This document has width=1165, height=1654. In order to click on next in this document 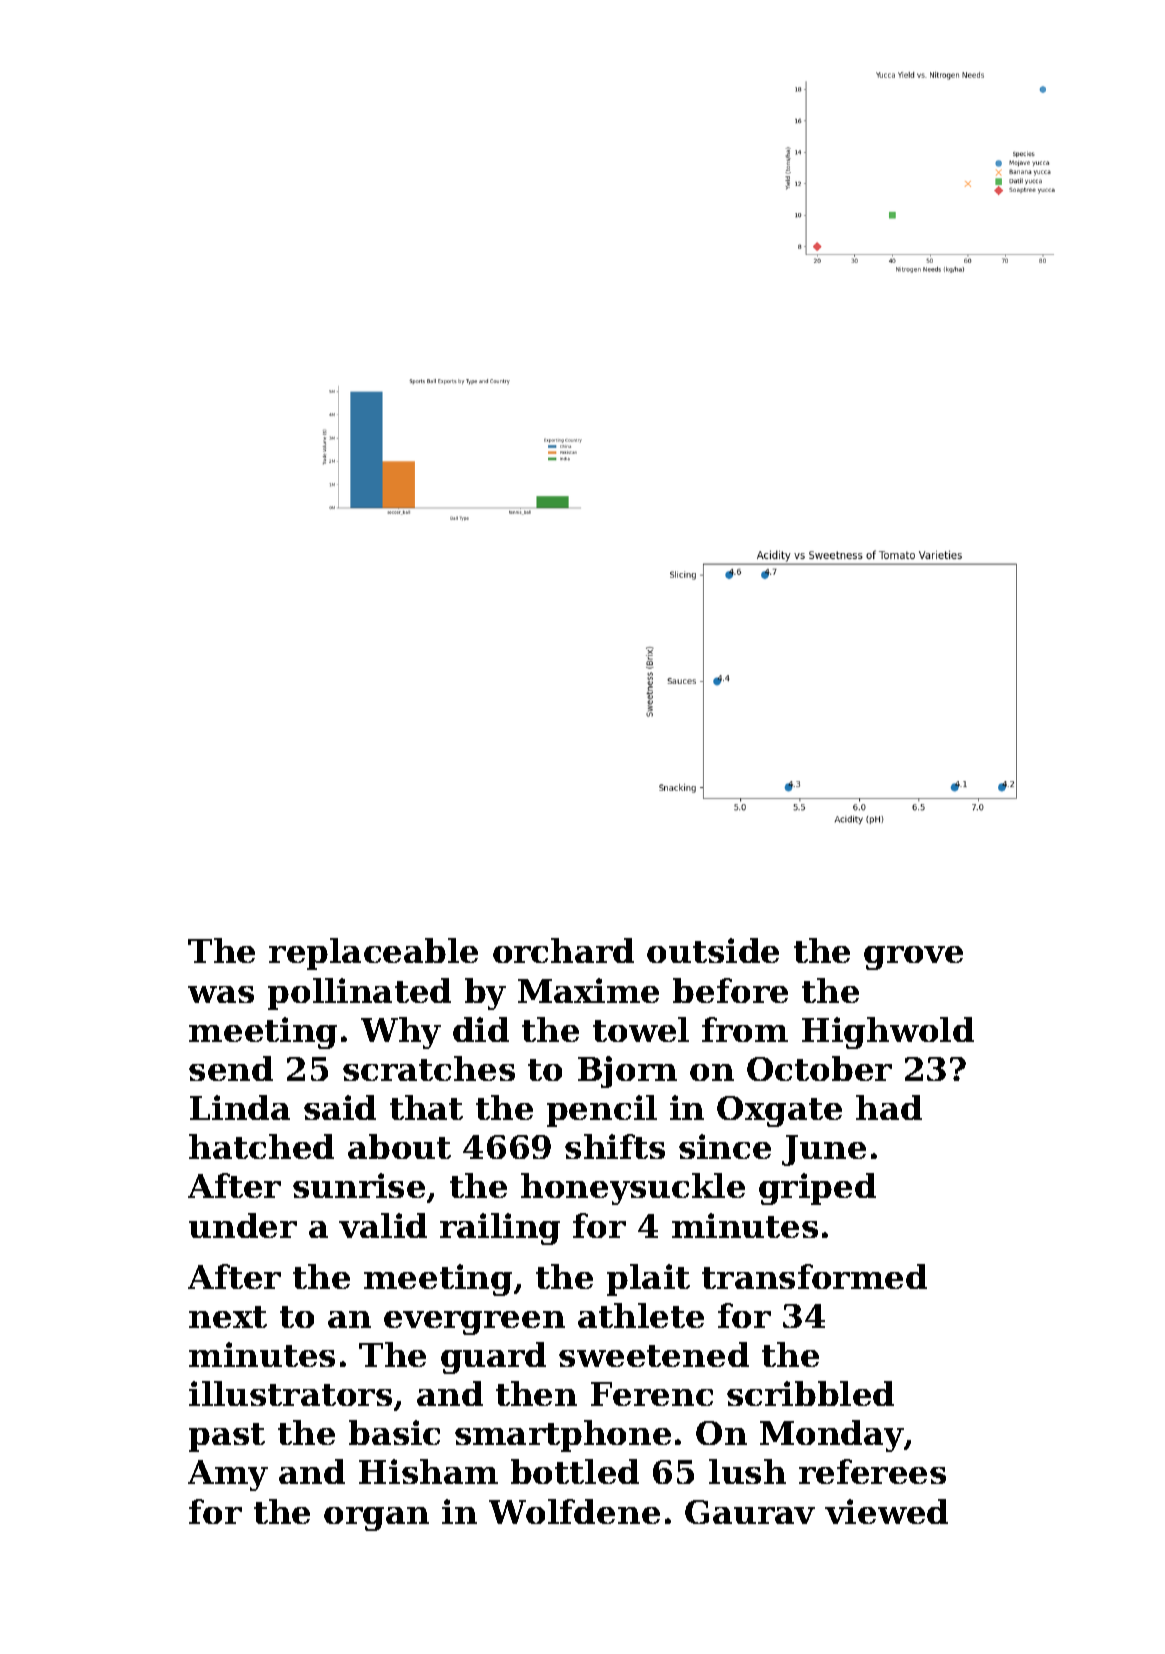, I will do `click(228, 1317)`.
